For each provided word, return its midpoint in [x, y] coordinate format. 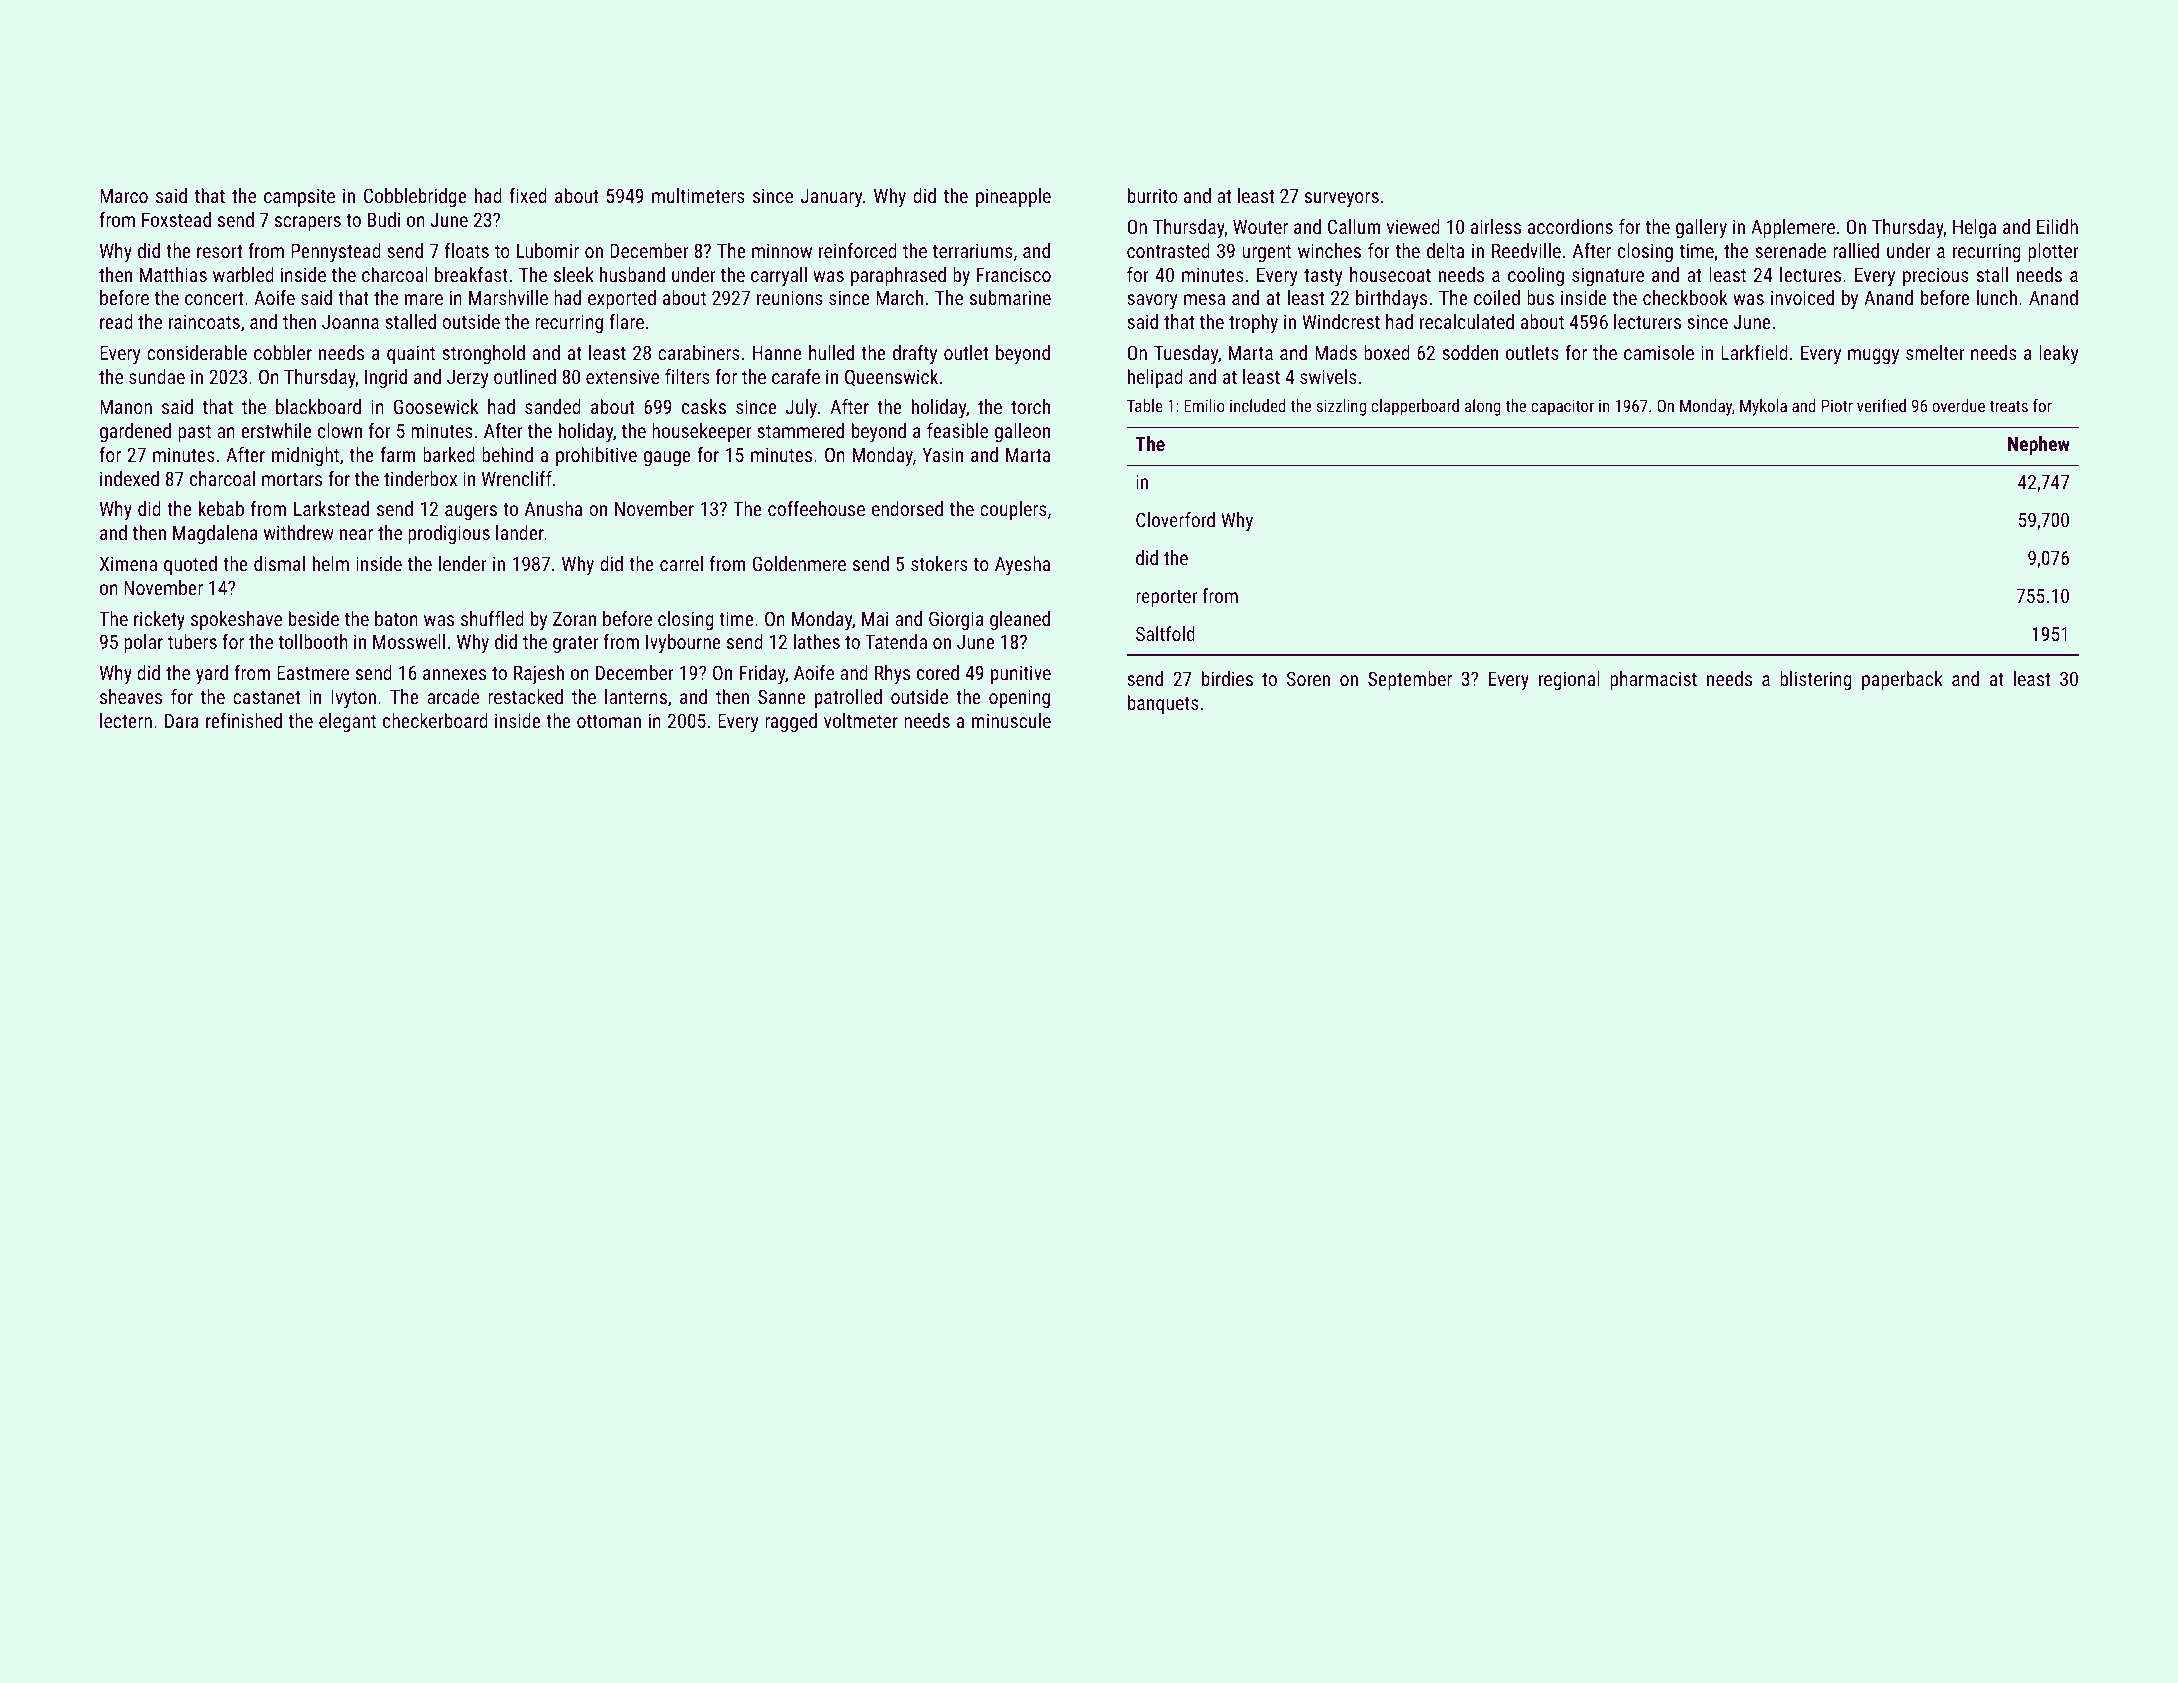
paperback [1902, 680]
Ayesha [1022, 565]
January [831, 198]
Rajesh [539, 674]
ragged [791, 722]
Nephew [2039, 445]
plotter [2053, 252]
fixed [528, 195]
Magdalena [215, 534]
